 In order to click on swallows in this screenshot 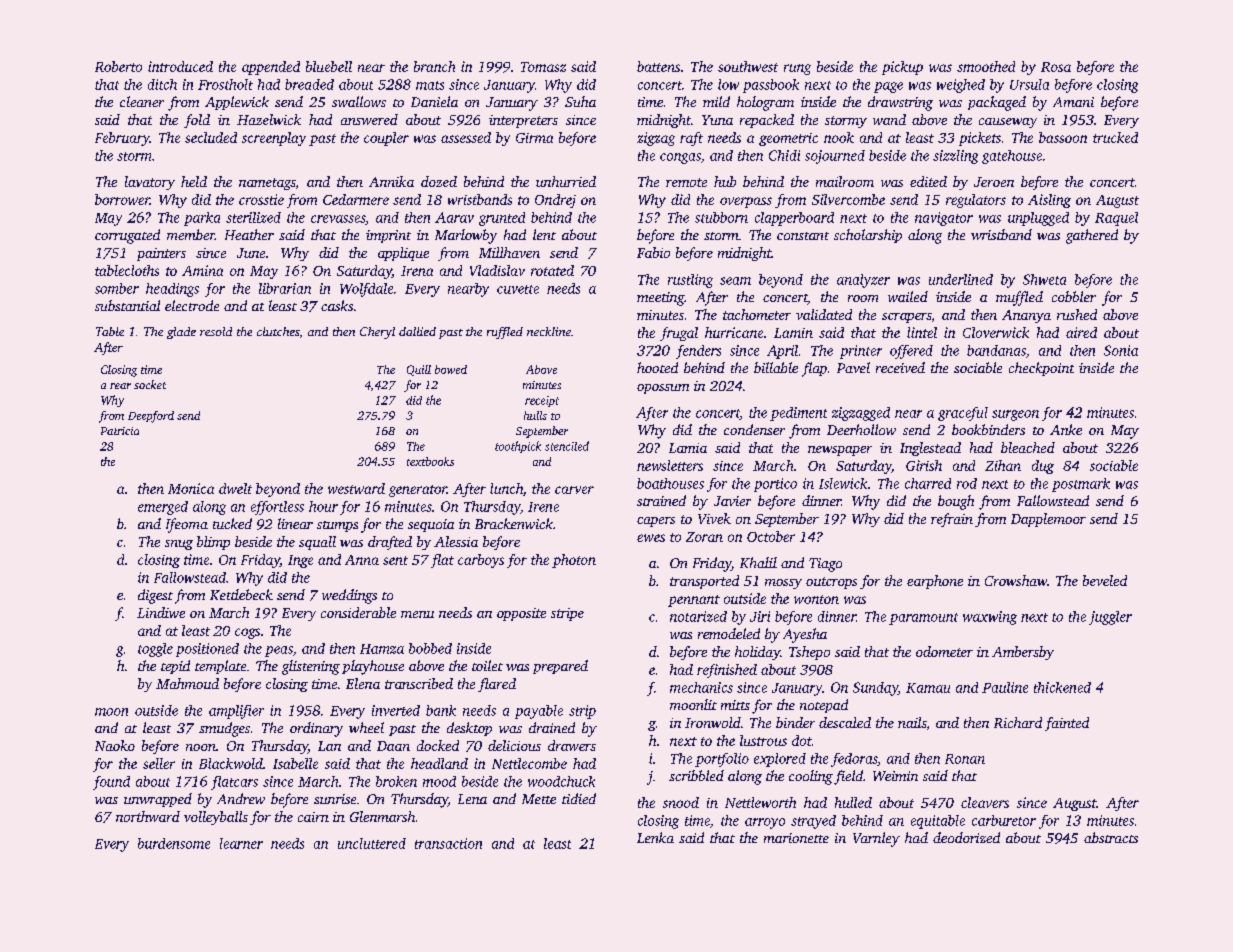, I will do `click(359, 101)`.
